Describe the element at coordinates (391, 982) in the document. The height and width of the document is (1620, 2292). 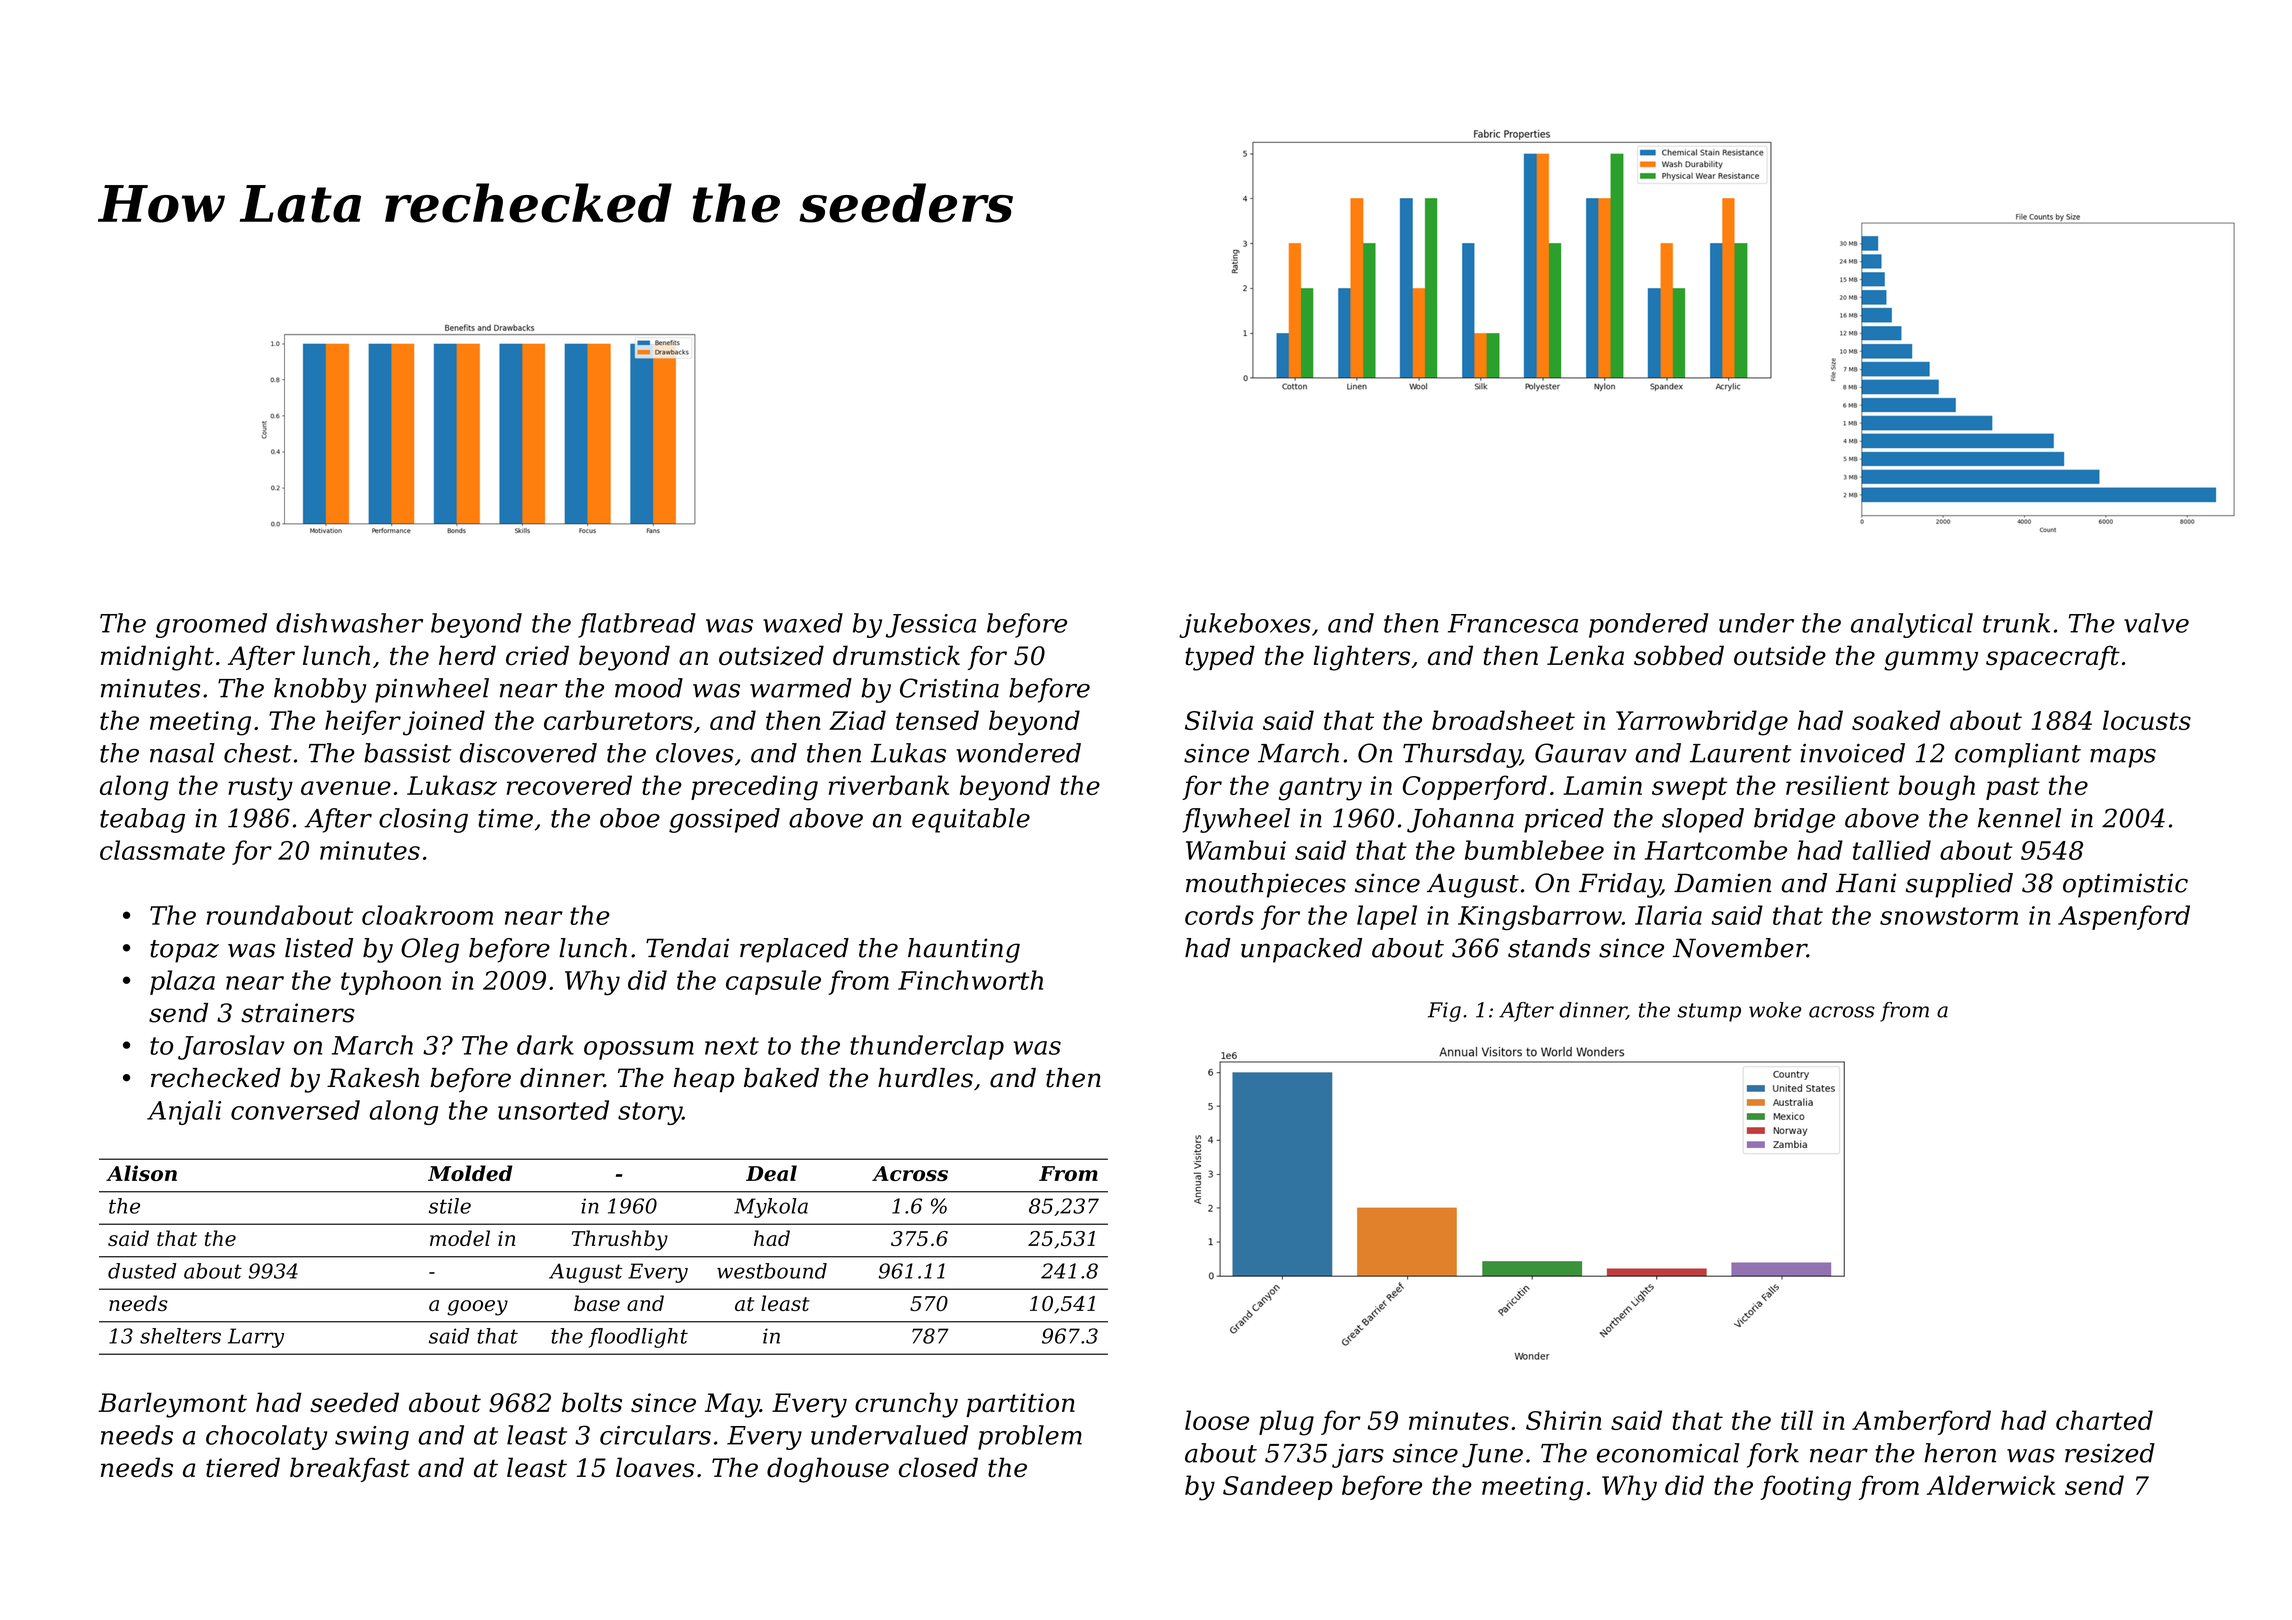
I see `typhoon` at that location.
